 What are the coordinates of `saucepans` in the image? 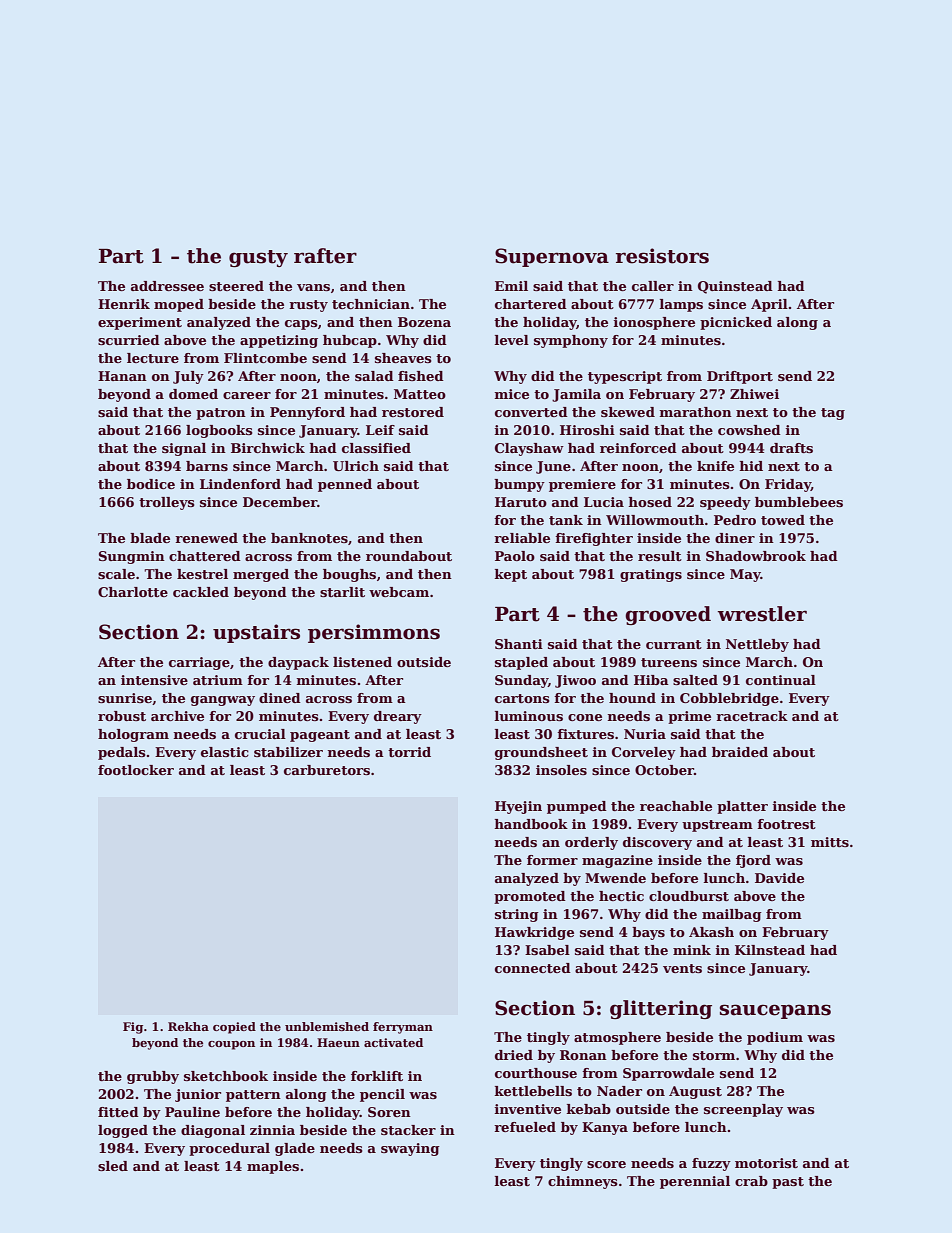 It's located at (775, 1011).
